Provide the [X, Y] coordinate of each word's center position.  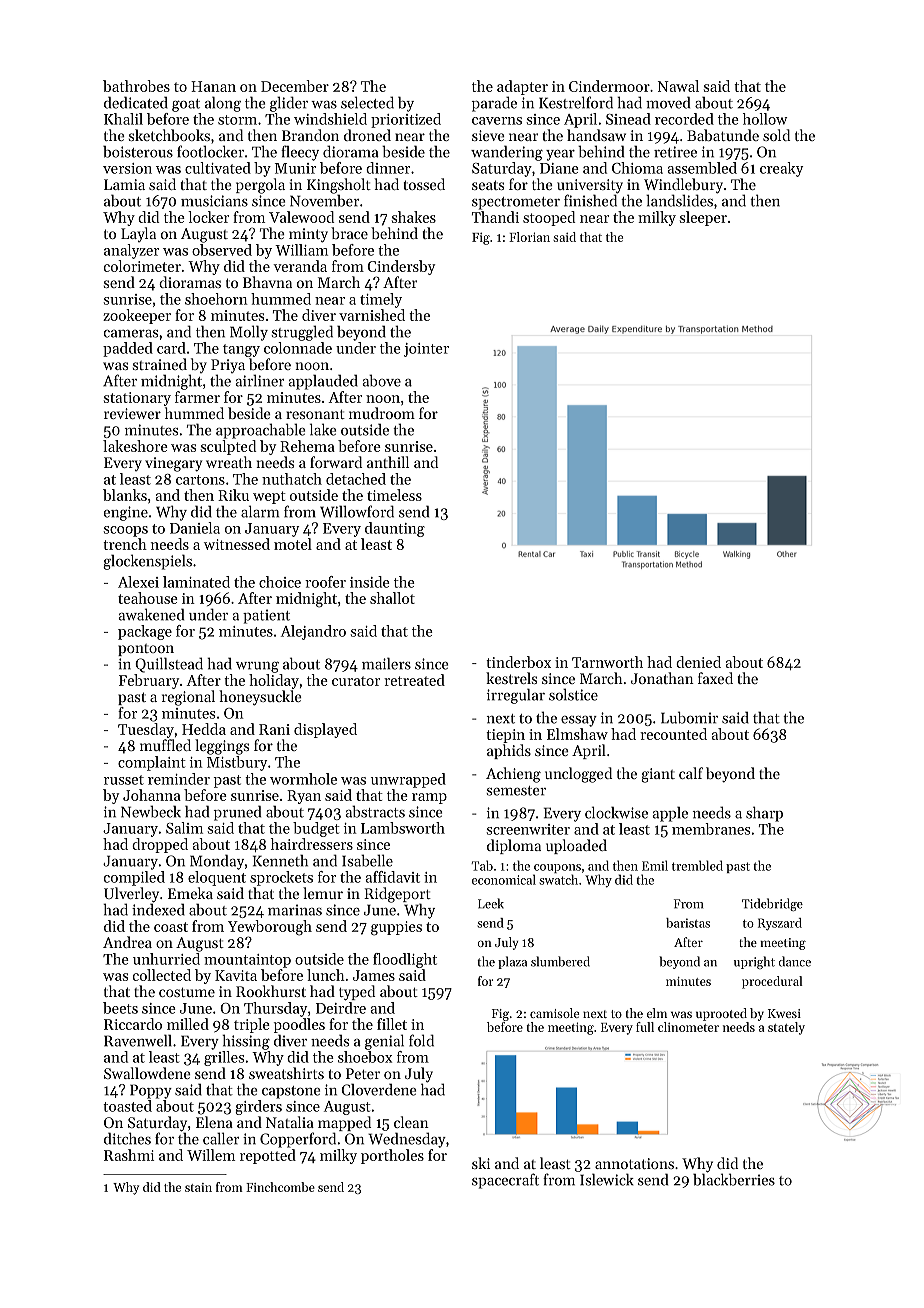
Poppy [151, 1091]
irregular [516, 696]
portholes [392, 1156]
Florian [529, 237]
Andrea [127, 942]
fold [421, 1040]
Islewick [607, 1179]
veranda [300, 266]
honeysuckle [260, 698]
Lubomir [689, 717]
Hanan [213, 86]
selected [367, 102]
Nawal [678, 86]
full [645, 1027]
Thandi [495, 217]
